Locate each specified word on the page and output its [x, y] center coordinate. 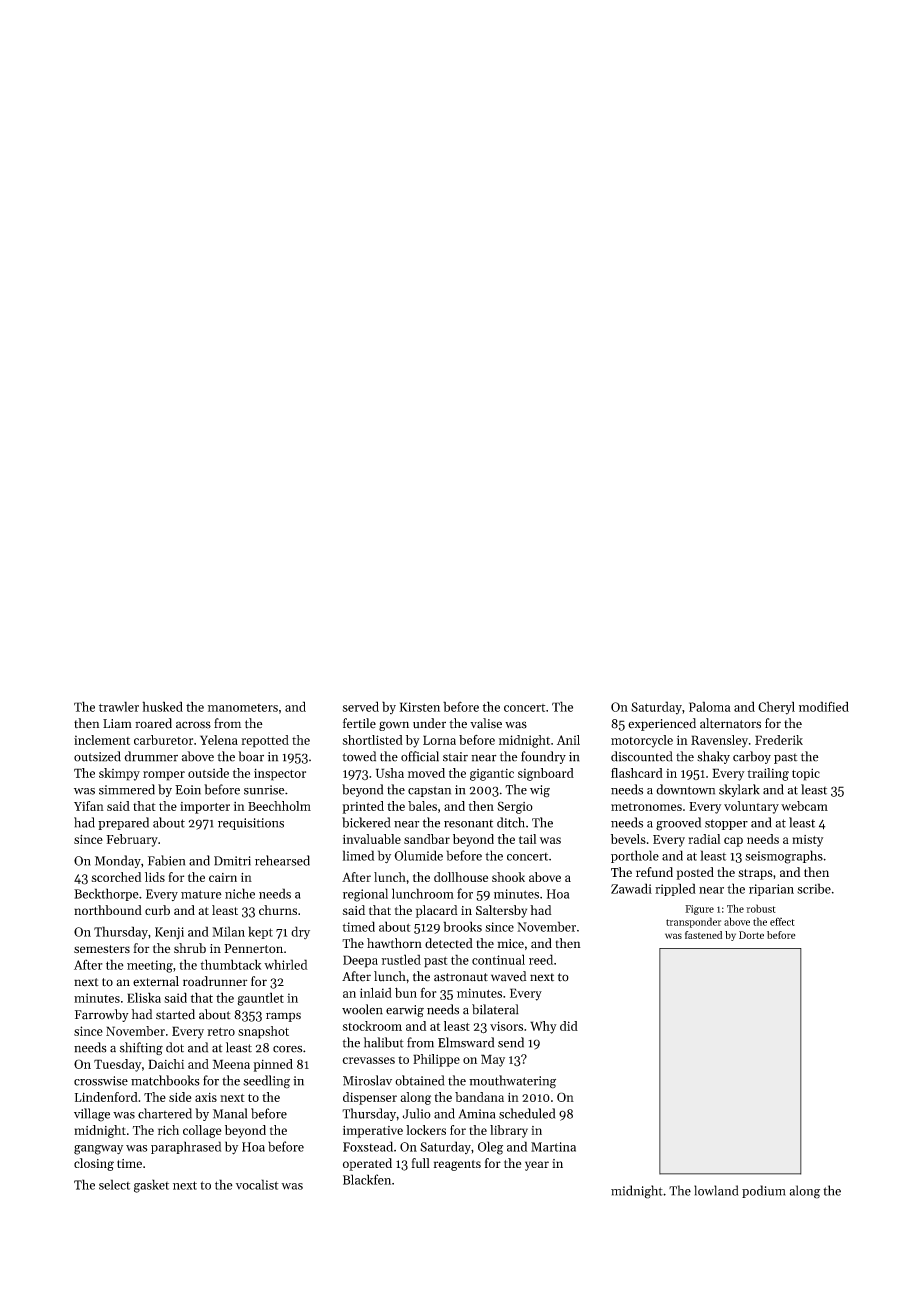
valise [486, 723]
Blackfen [367, 1179]
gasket [151, 1186]
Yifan [89, 806]
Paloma [710, 706]
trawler [119, 706]
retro [221, 1031]
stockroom [372, 1026]
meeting [150, 966]
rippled [675, 889]
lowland [716, 1190]
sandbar [427, 839]
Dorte [751, 935]
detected [449, 943]
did [569, 1026]
